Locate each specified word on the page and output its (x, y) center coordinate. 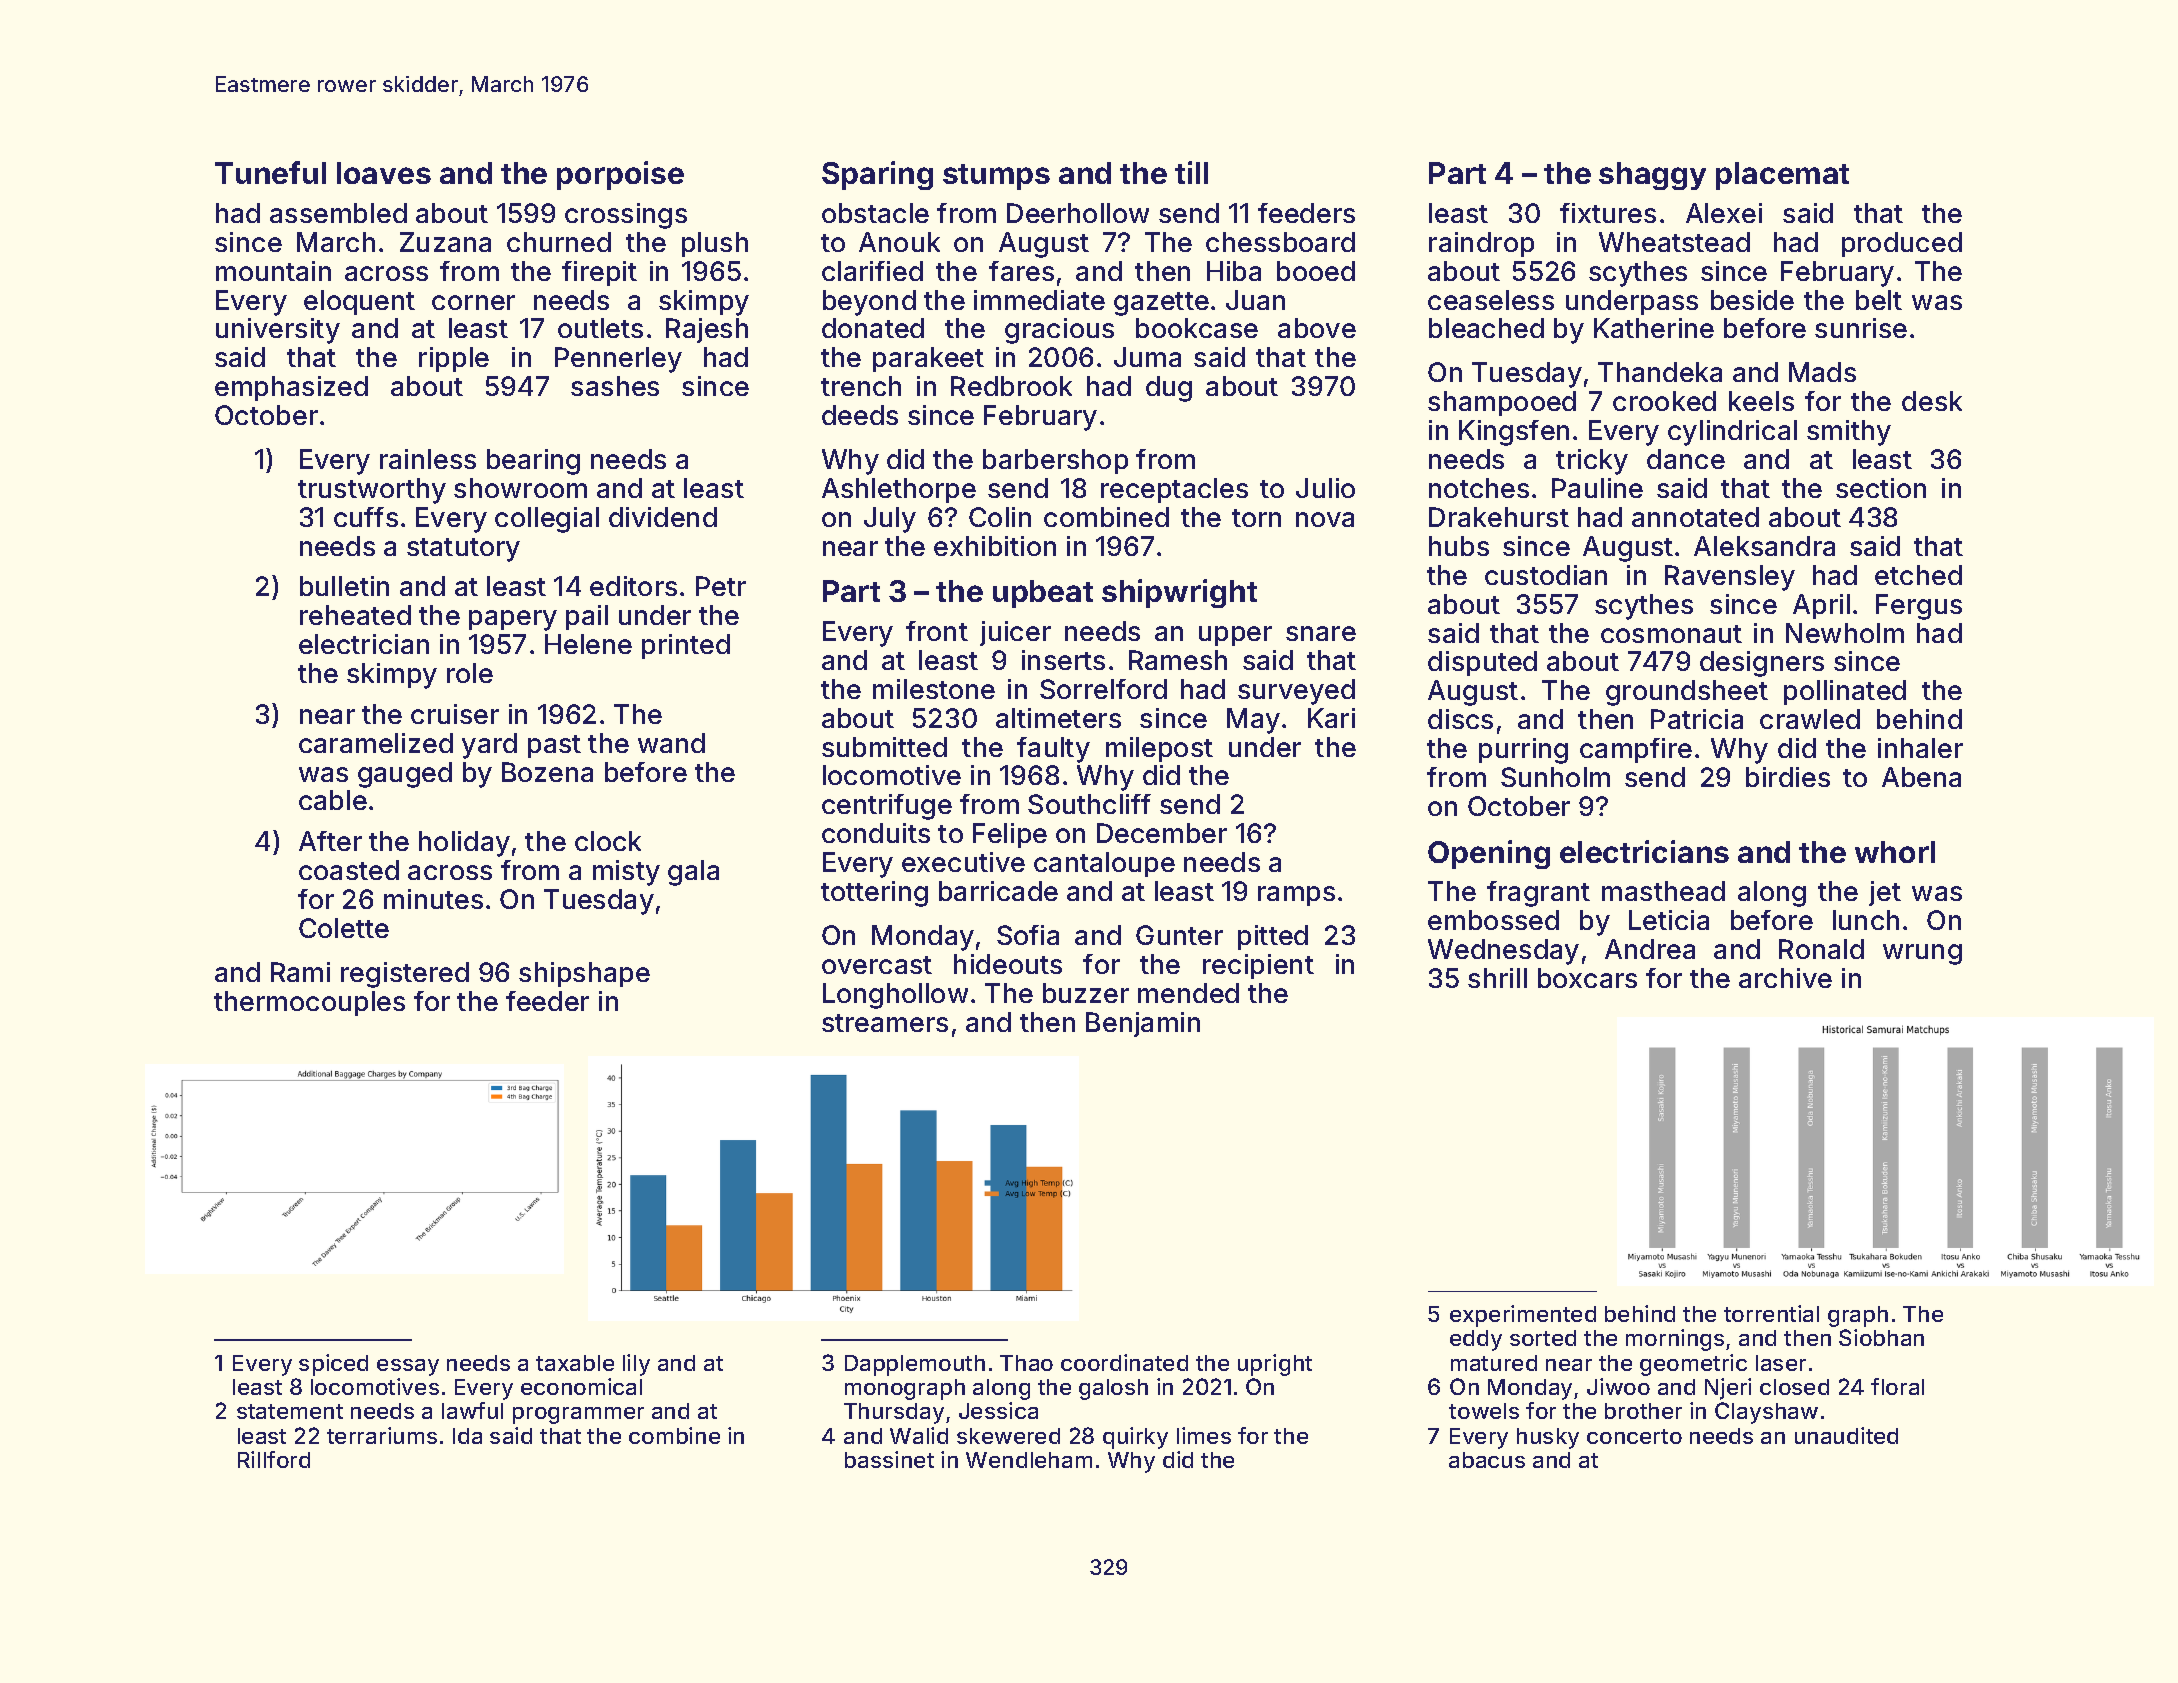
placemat (1782, 176)
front (937, 631)
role (470, 673)
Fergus (1919, 607)
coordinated (1124, 1362)
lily (636, 1365)
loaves (384, 173)
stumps (996, 177)
